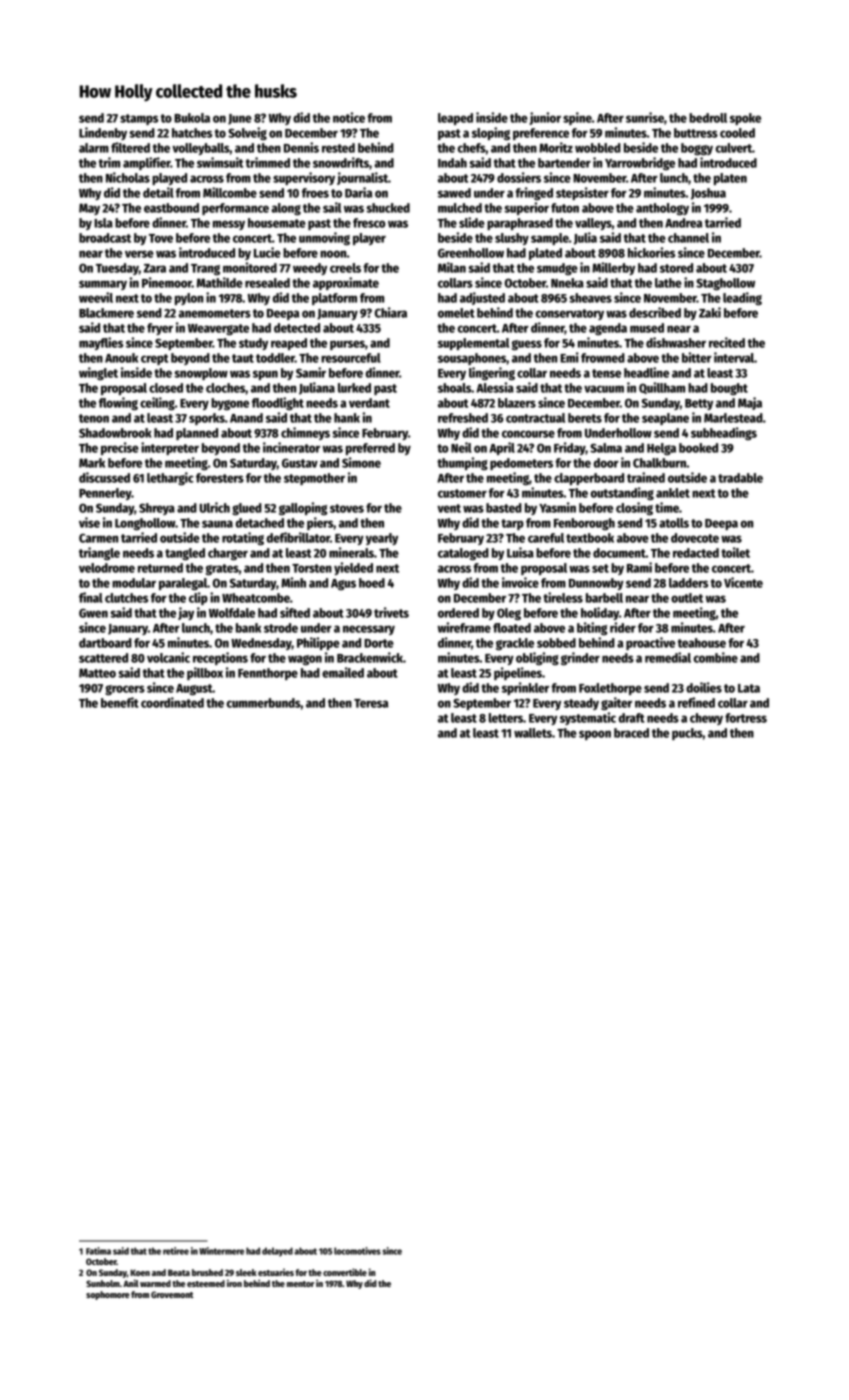  I want to click on emailed, so click(343, 672).
